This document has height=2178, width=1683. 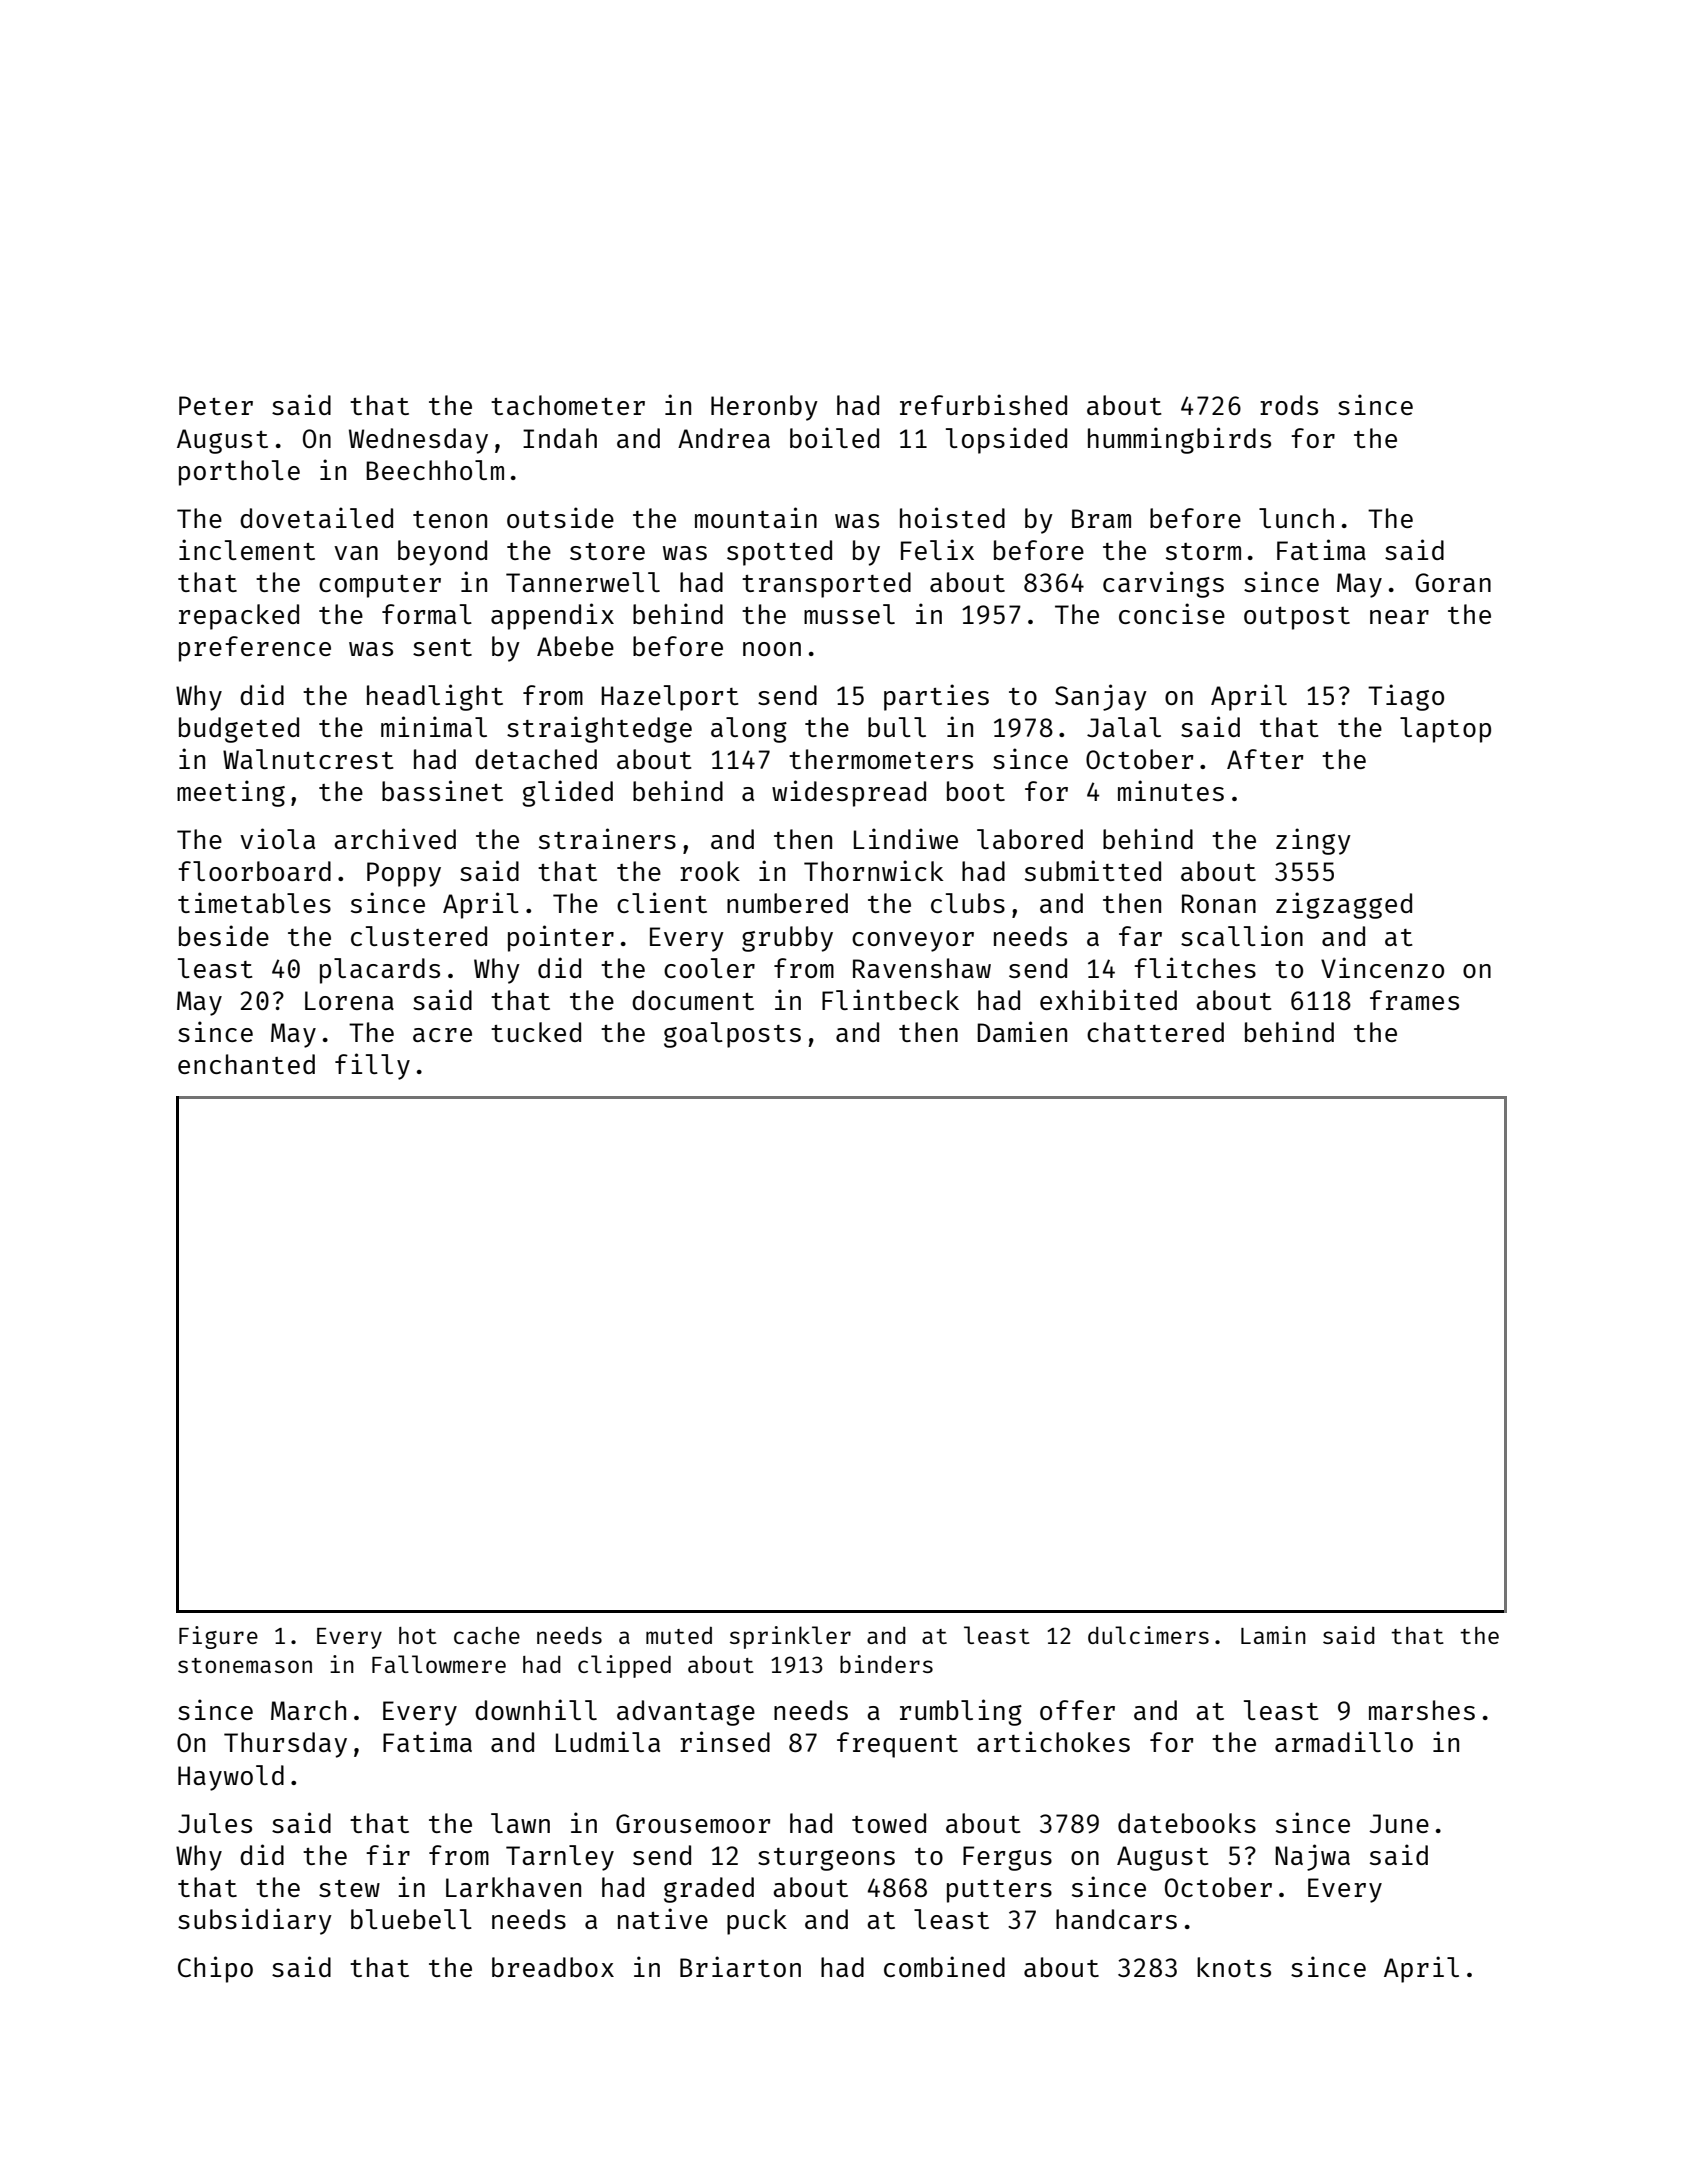 I want to click on breadbox, so click(x=553, y=1967).
